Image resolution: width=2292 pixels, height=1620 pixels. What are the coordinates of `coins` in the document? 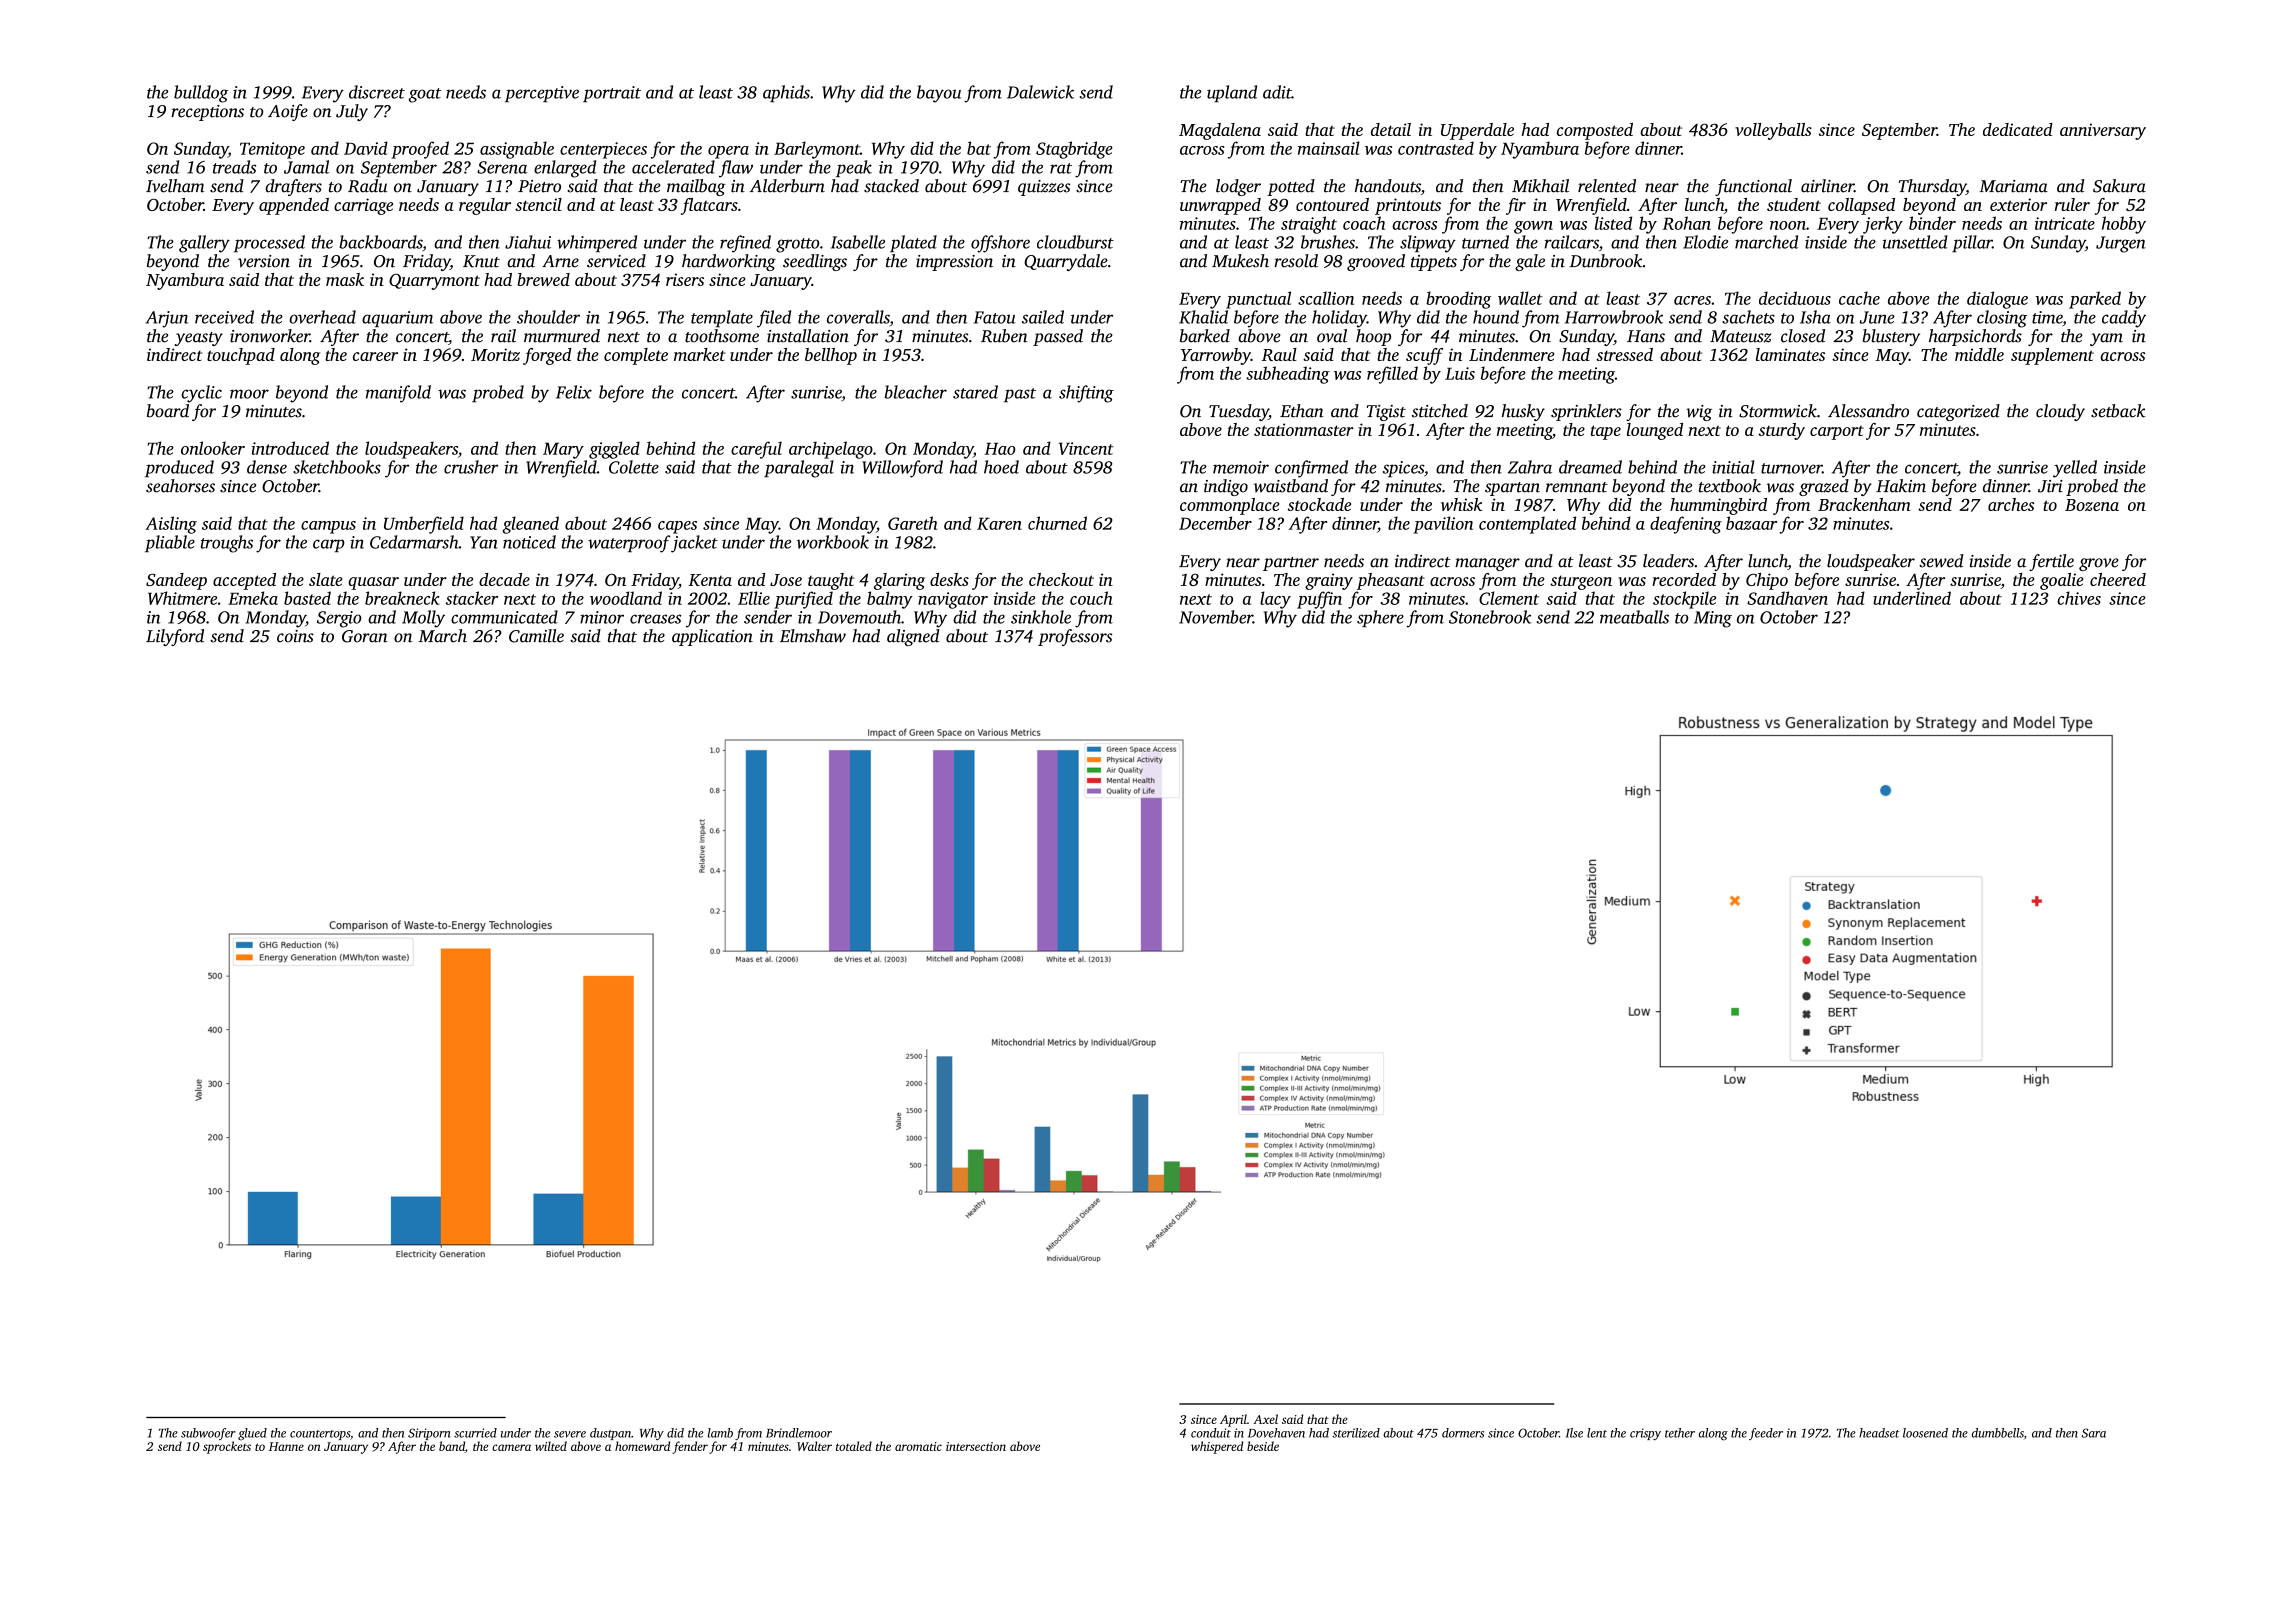 It's located at (295, 636).
